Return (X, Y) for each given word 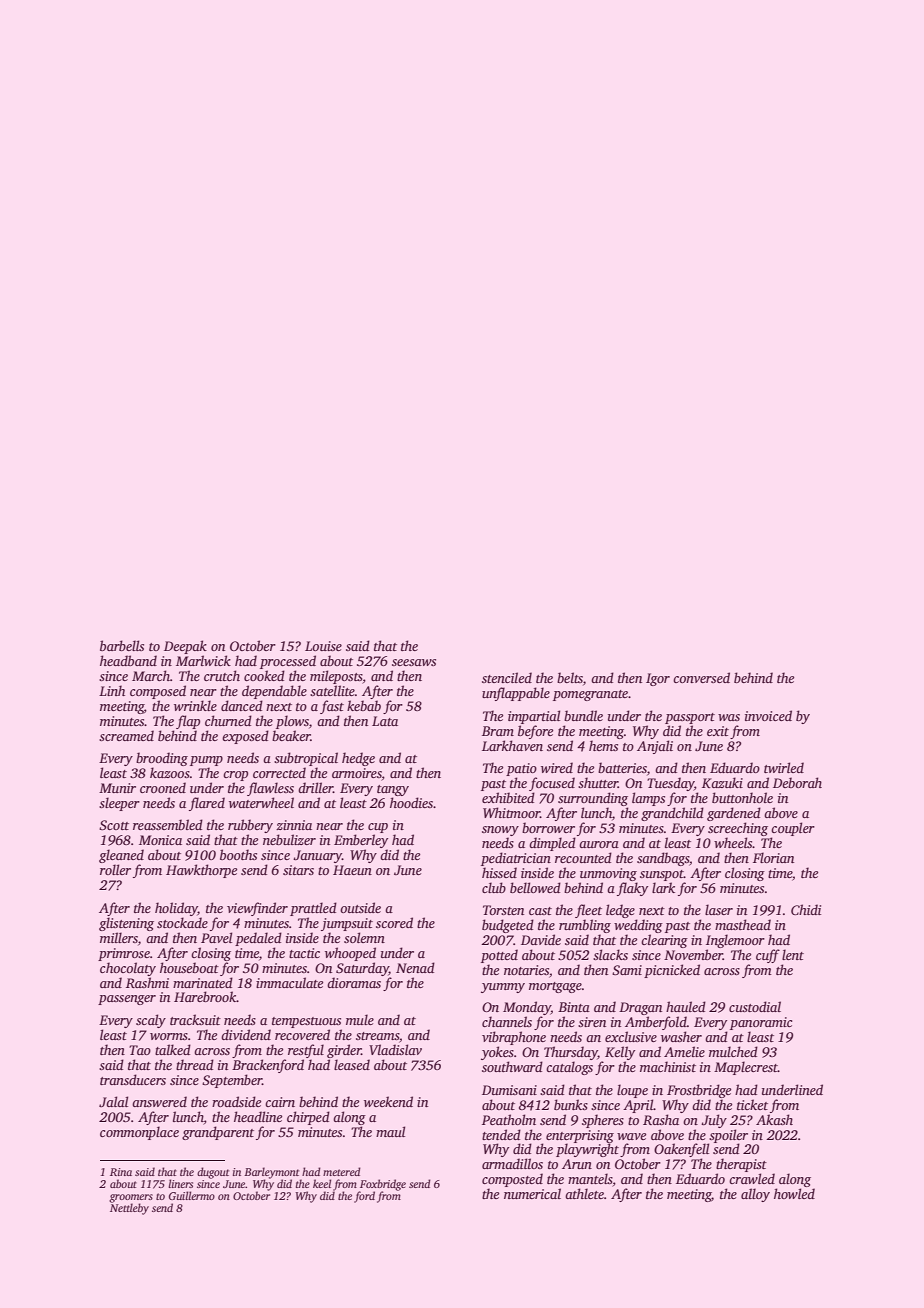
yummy (503, 988)
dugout (213, 1173)
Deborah (797, 782)
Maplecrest (746, 1068)
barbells (122, 645)
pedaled (258, 939)
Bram (498, 731)
